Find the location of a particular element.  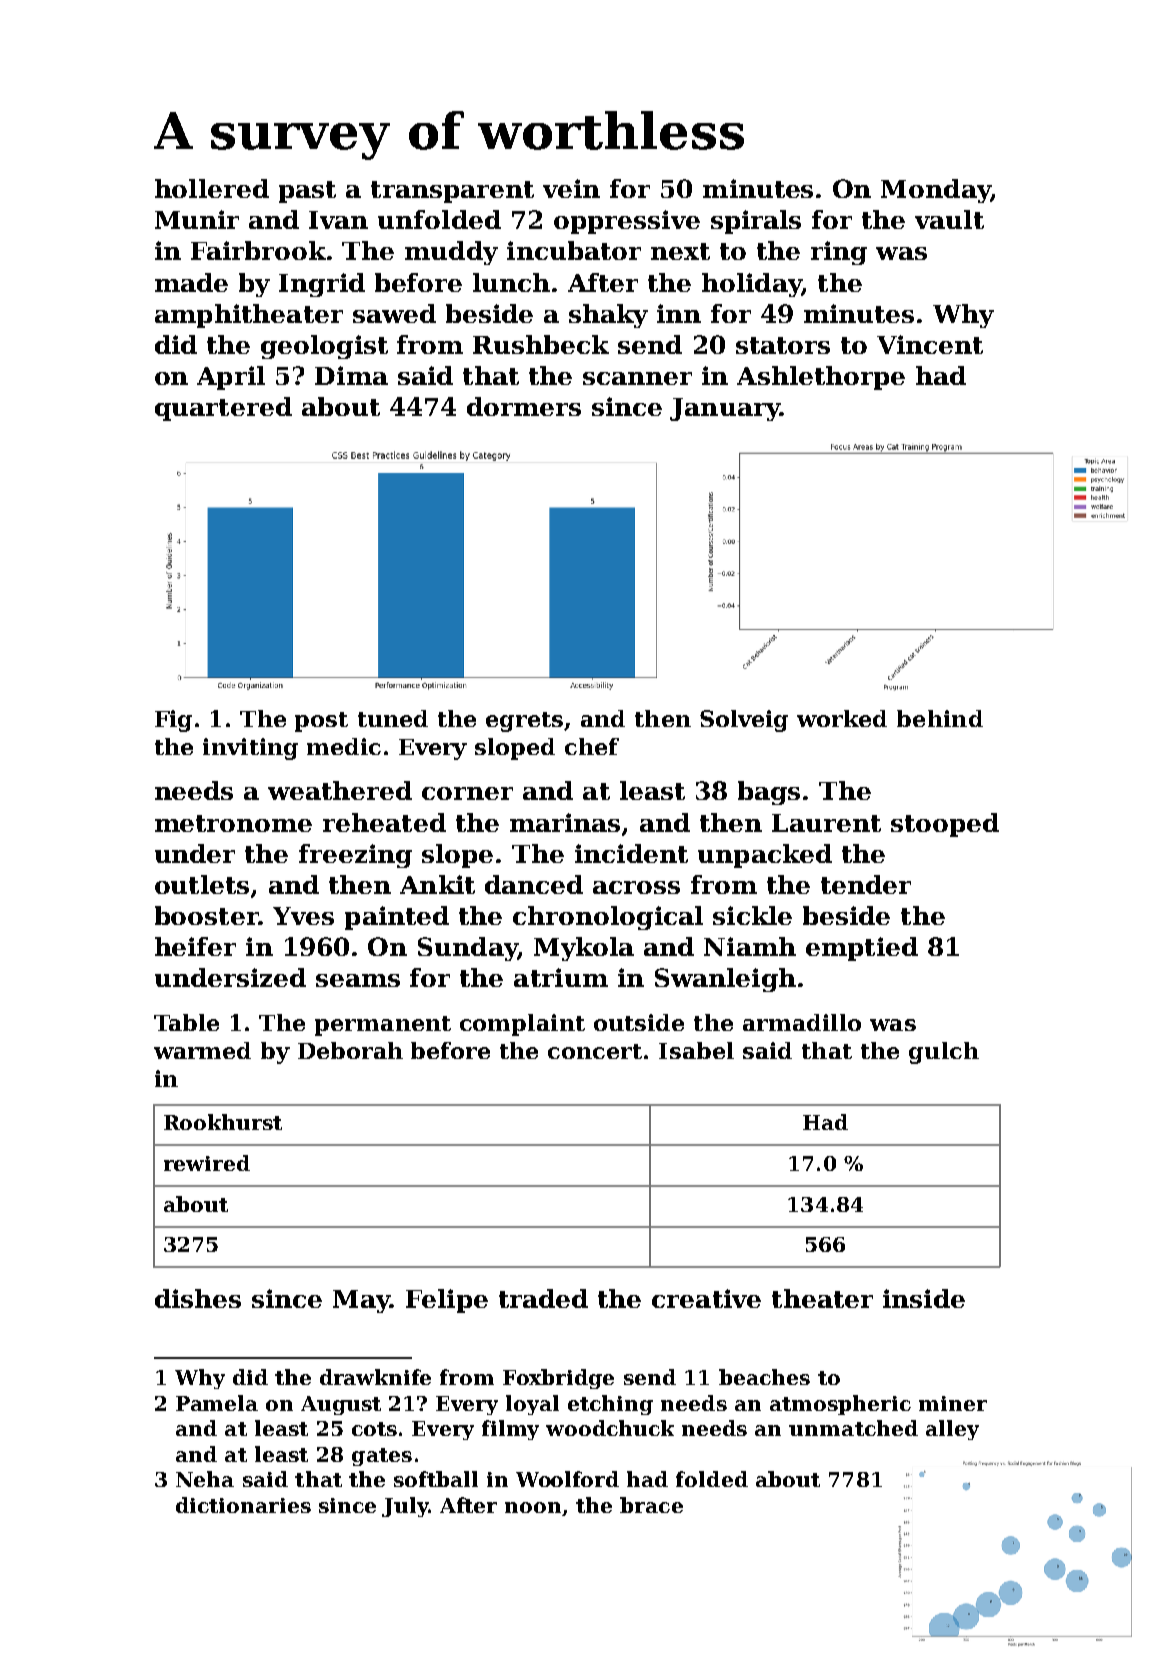

vault is located at coordinates (949, 219).
